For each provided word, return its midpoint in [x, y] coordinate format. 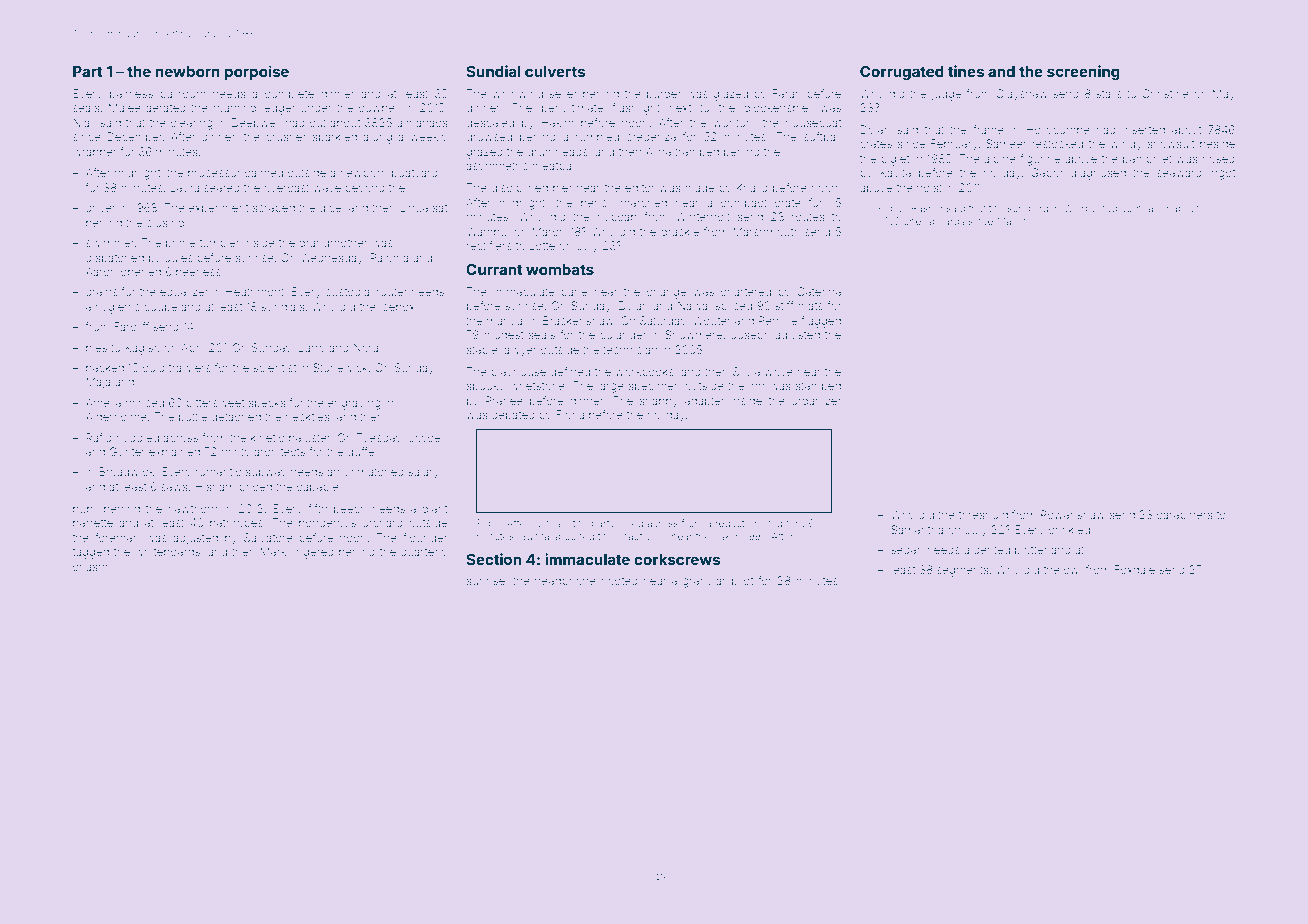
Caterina [819, 291]
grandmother [333, 244]
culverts [555, 71]
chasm [90, 567]
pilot [742, 581]
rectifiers [489, 245]
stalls [1109, 93]
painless [131, 94]
